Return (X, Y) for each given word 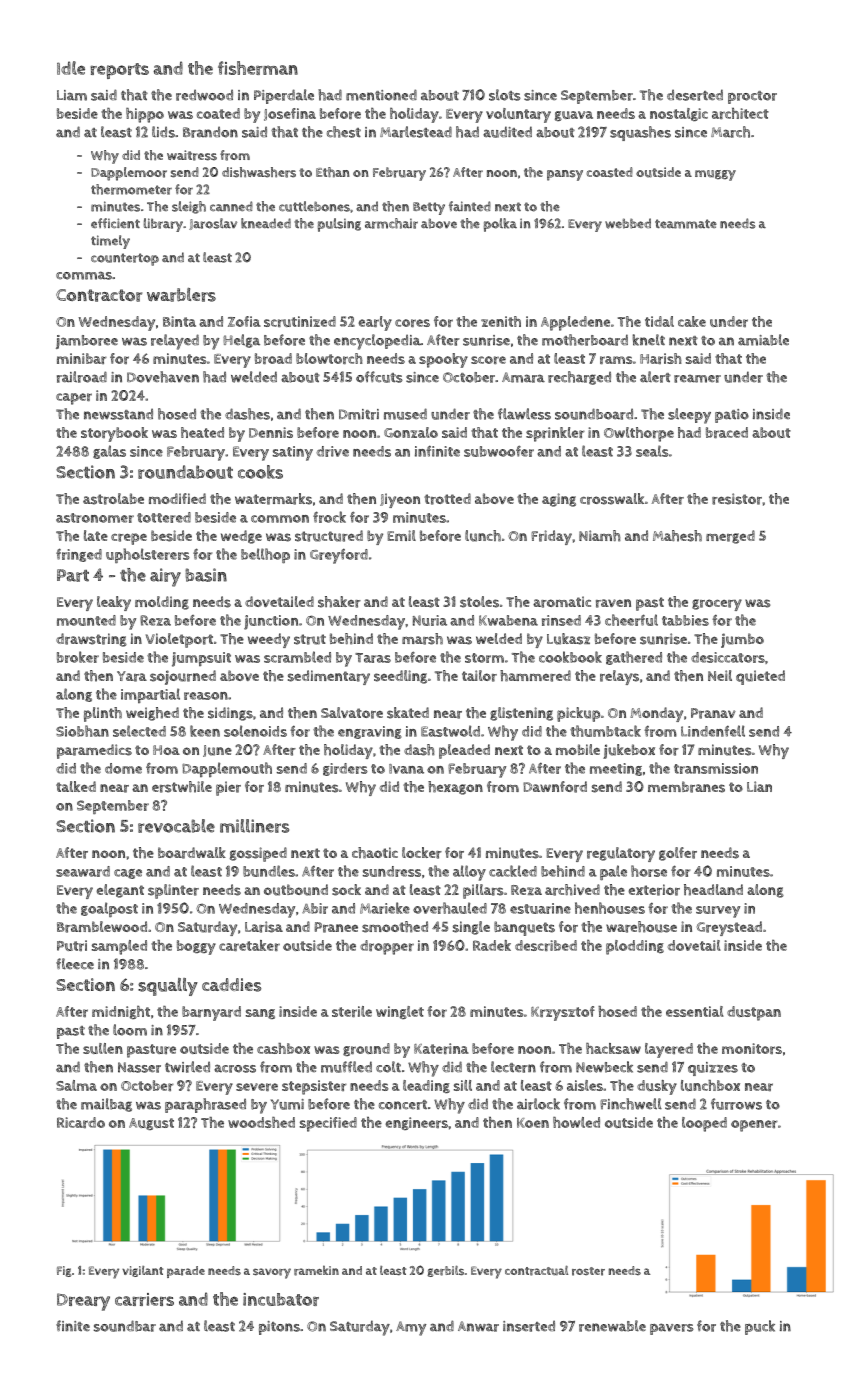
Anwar (478, 1326)
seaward (83, 871)
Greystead (729, 928)
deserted (695, 95)
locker (422, 853)
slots (505, 95)
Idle (71, 68)
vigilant (142, 1271)
